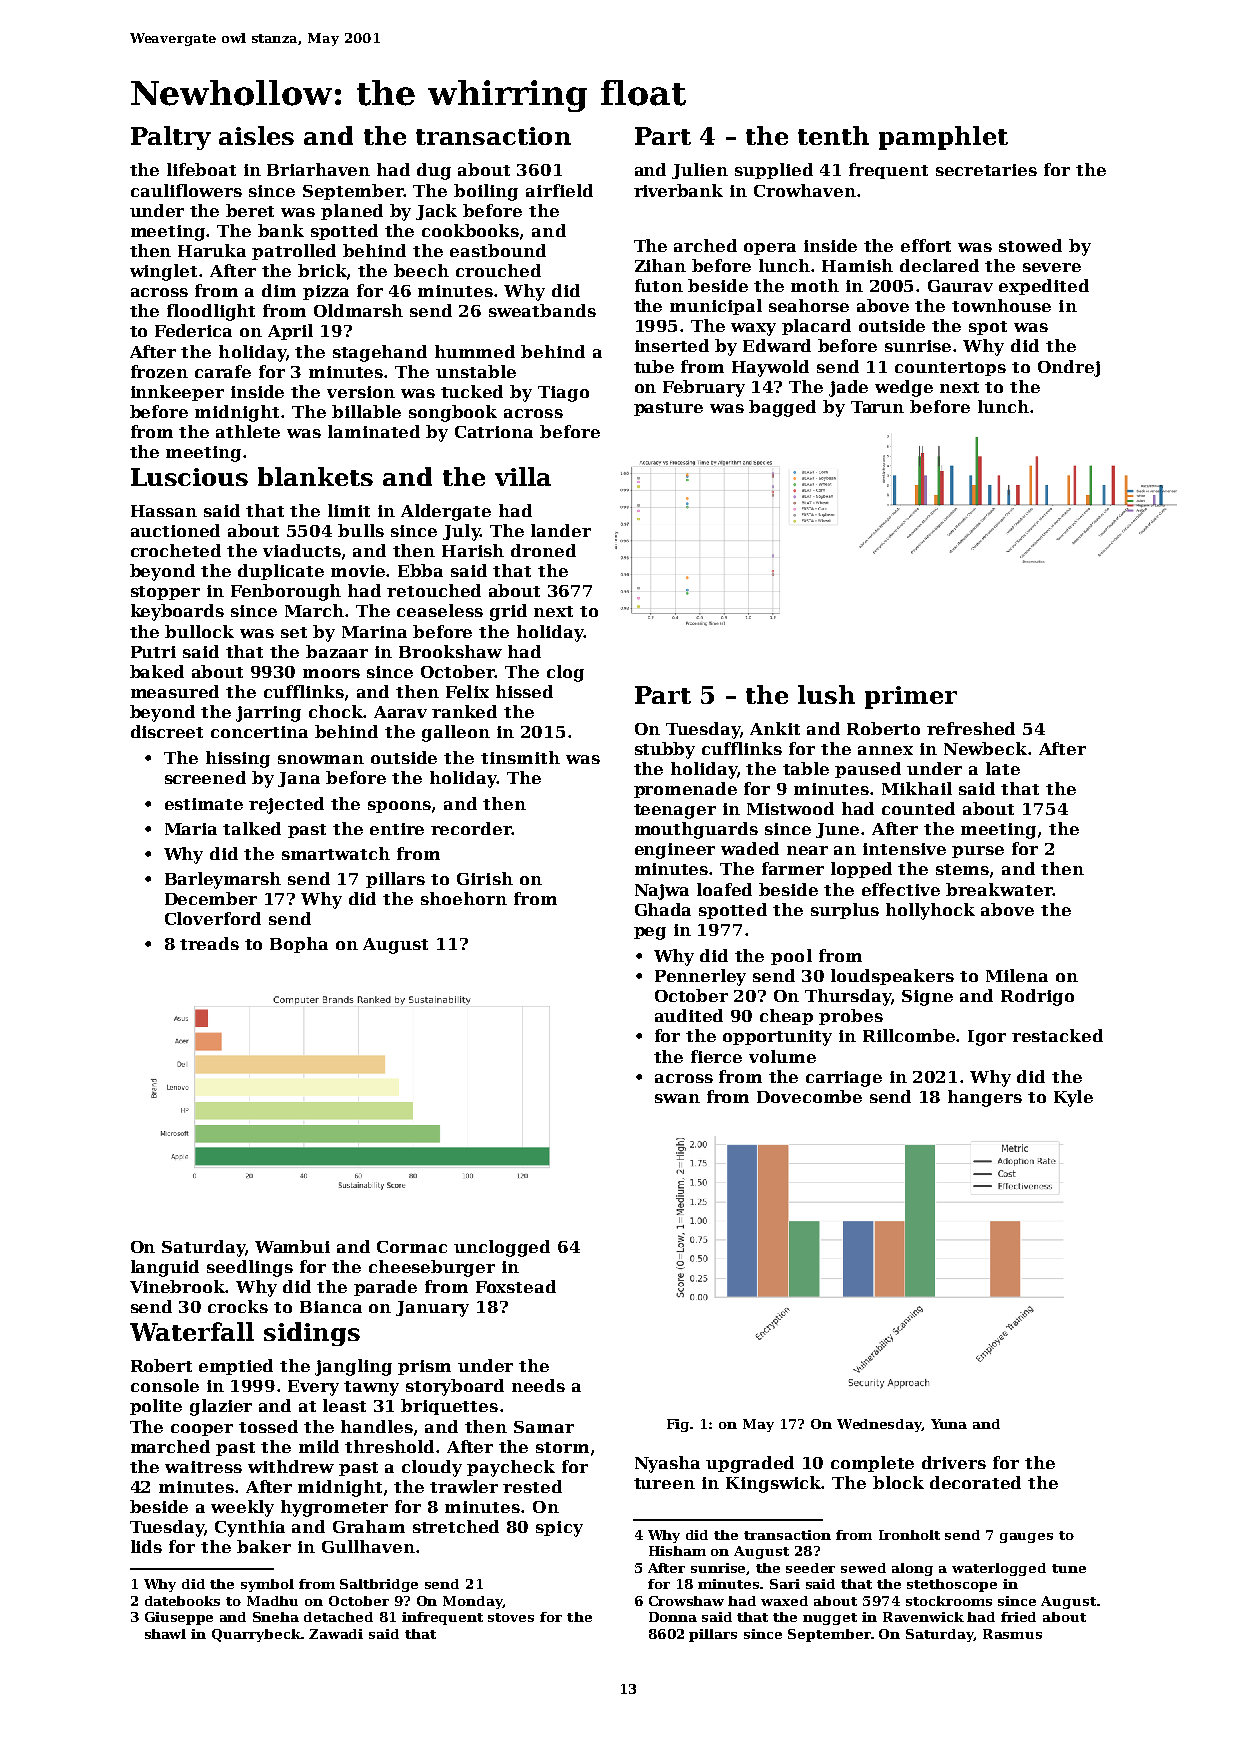  What do you see at coordinates (524, 691) in the screenshot?
I see `hissed` at bounding box center [524, 691].
